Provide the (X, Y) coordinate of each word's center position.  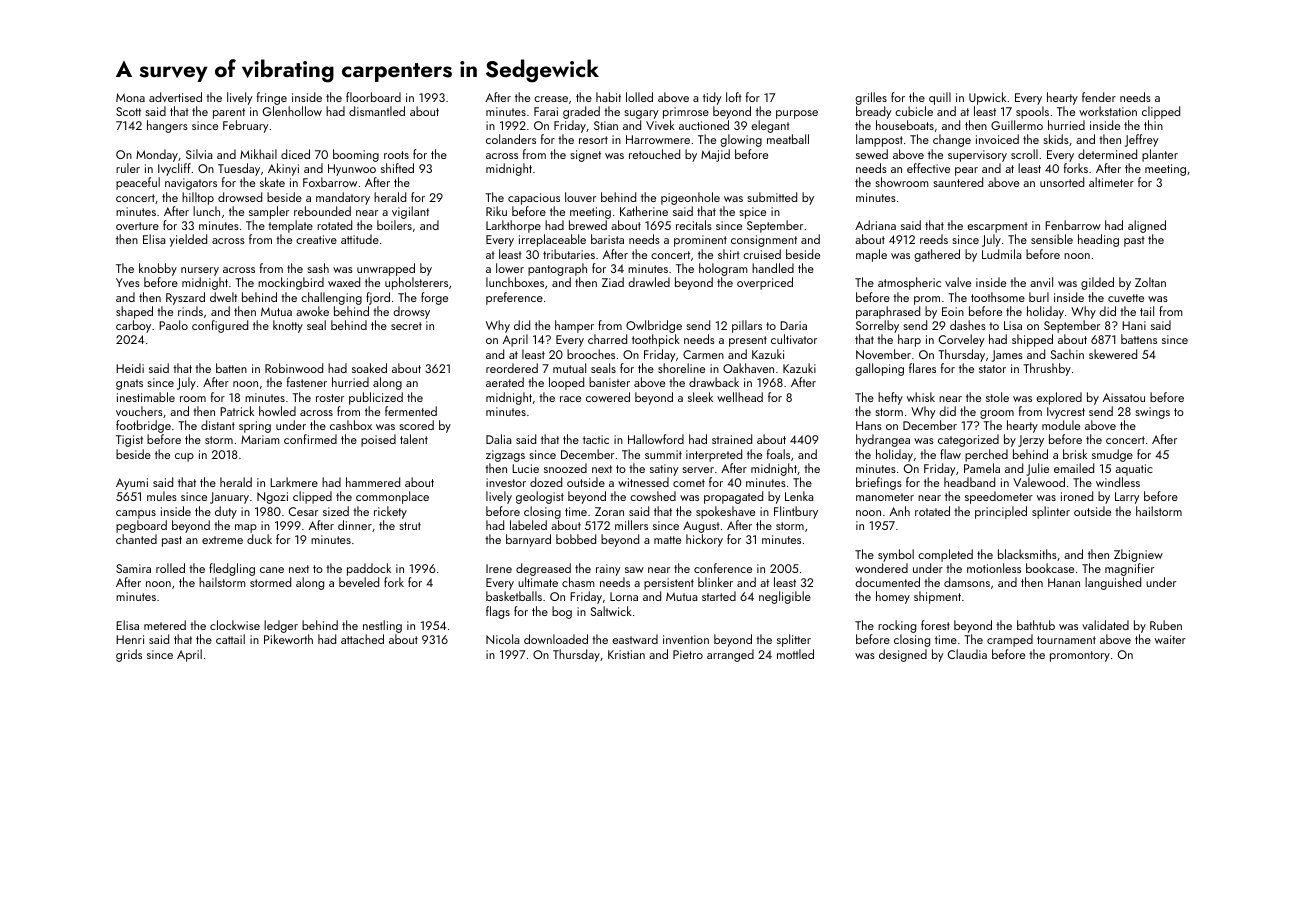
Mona (130, 97)
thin (1153, 125)
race (570, 399)
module (1061, 425)
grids (129, 655)
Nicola (502, 639)
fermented (411, 411)
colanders (511, 139)
